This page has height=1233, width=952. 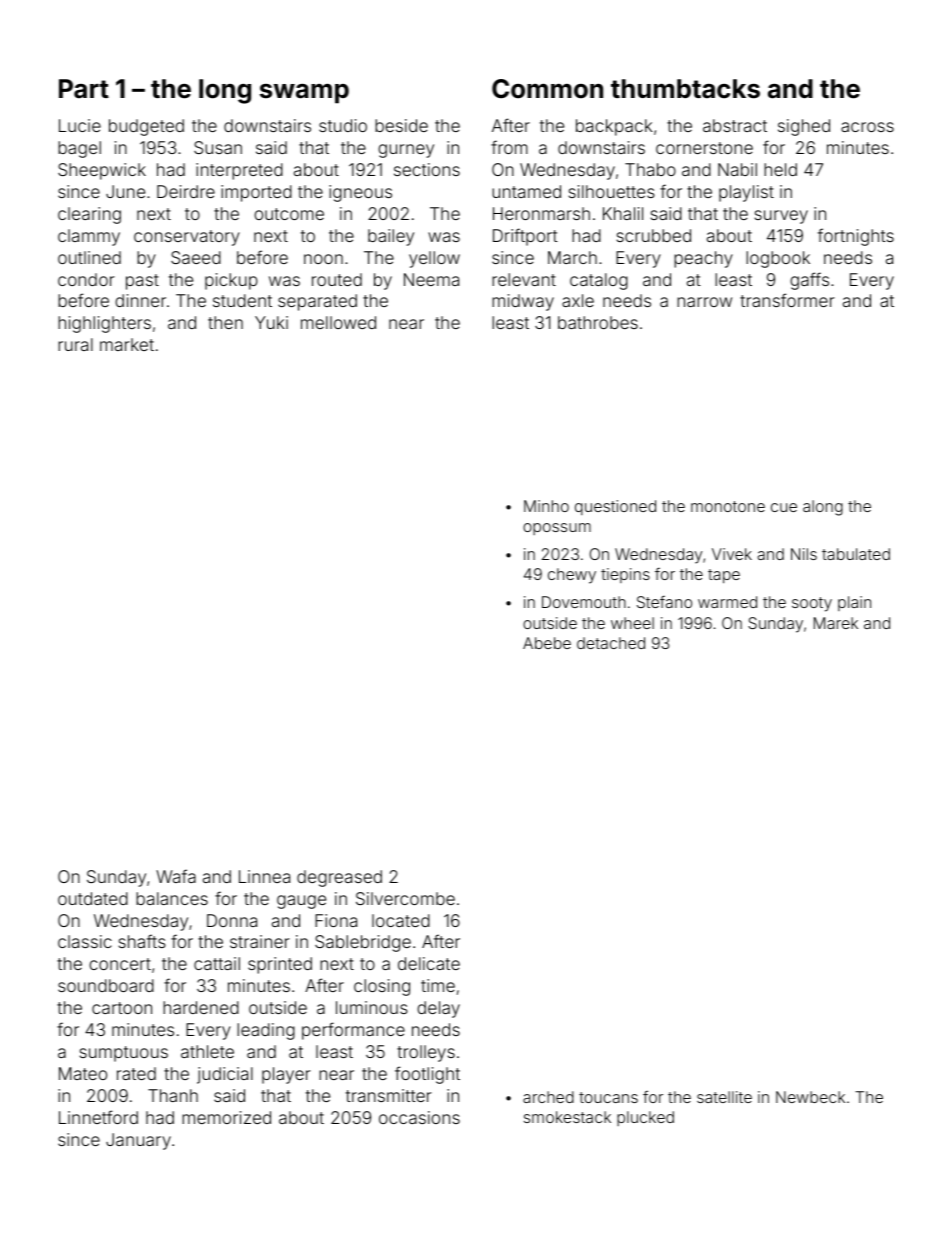 What do you see at coordinates (75, 344) in the page?
I see `rural` at bounding box center [75, 344].
